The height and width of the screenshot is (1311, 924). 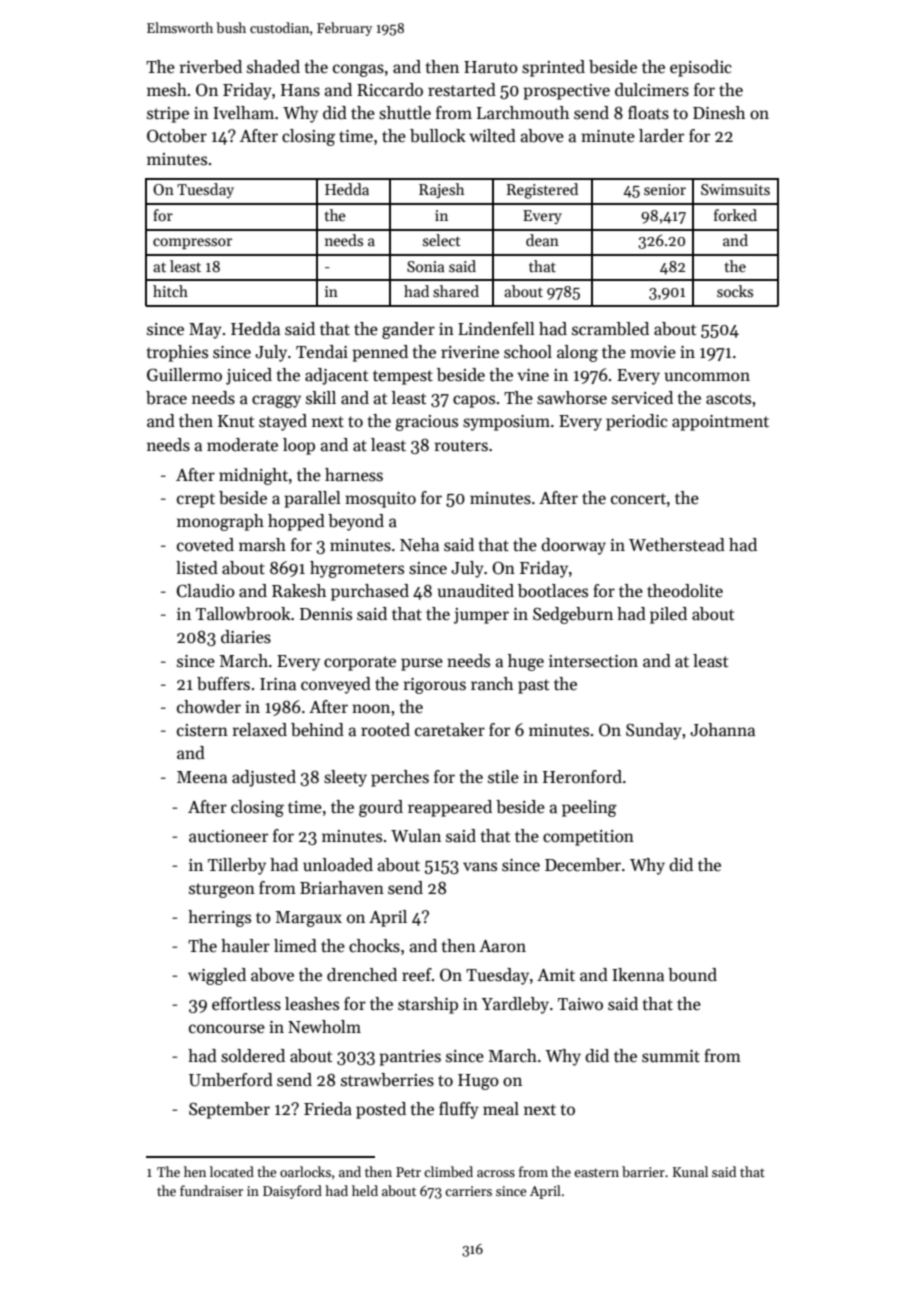 What do you see at coordinates (206, 591) in the screenshot?
I see `Claudio` at bounding box center [206, 591].
